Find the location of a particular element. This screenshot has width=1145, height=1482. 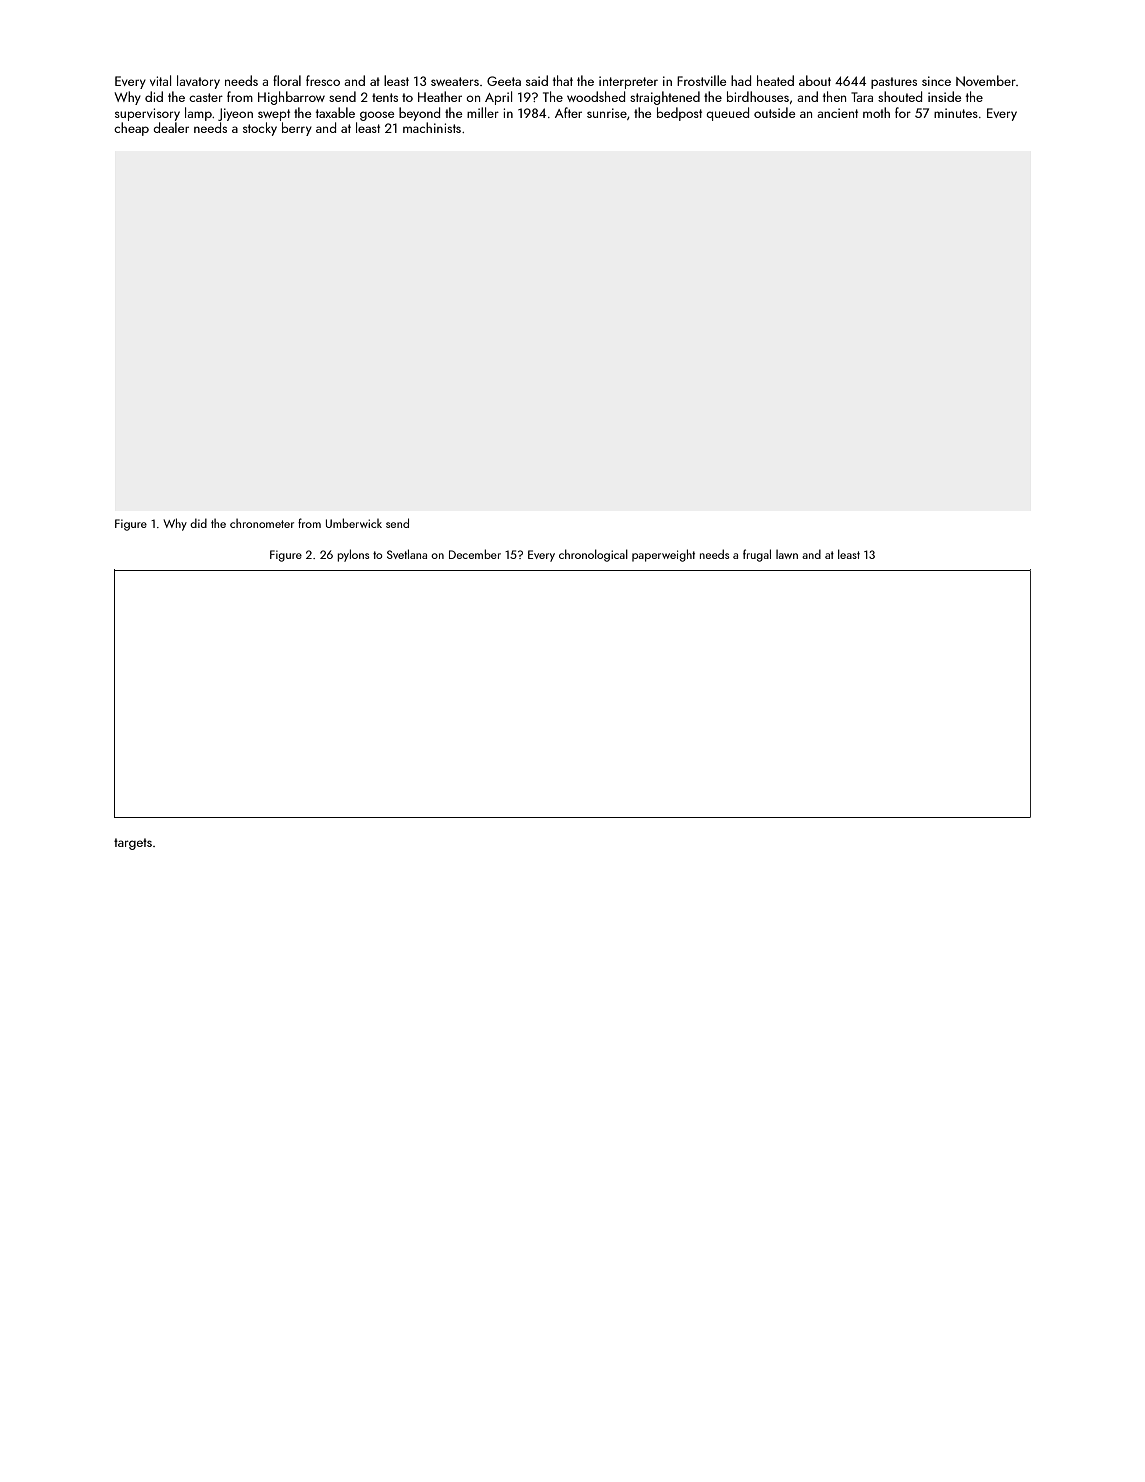

paperweight is located at coordinates (663, 555).
